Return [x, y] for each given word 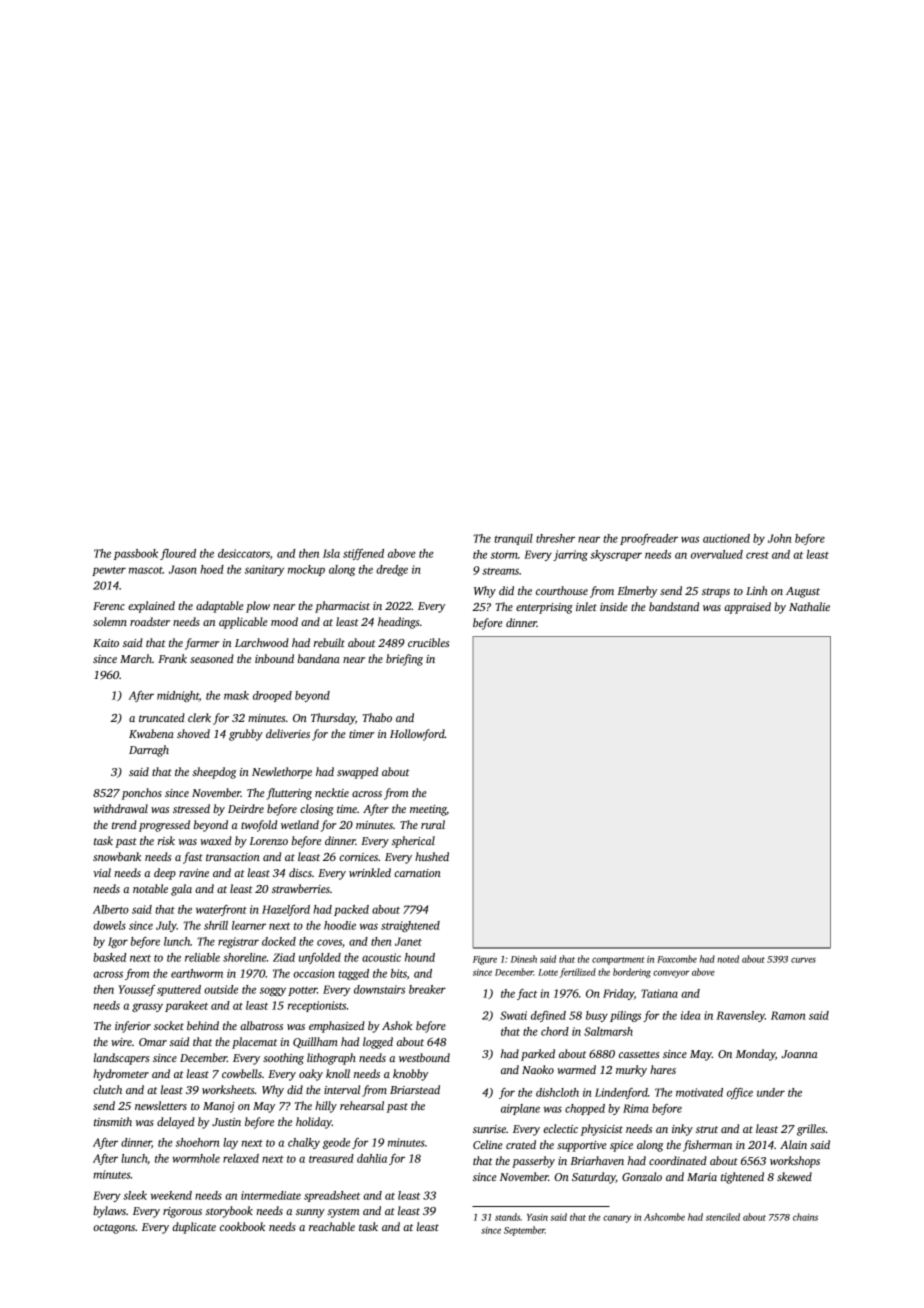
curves [803, 960]
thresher [555, 538]
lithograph [331, 1059]
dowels [109, 925]
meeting [428, 810]
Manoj [219, 1107]
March [136, 658]
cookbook [242, 1226]
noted [728, 959]
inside [614, 606]
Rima [636, 1108]
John [780, 538]
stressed [191, 808]
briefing [404, 660]
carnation [417, 873]
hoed [212, 569]
